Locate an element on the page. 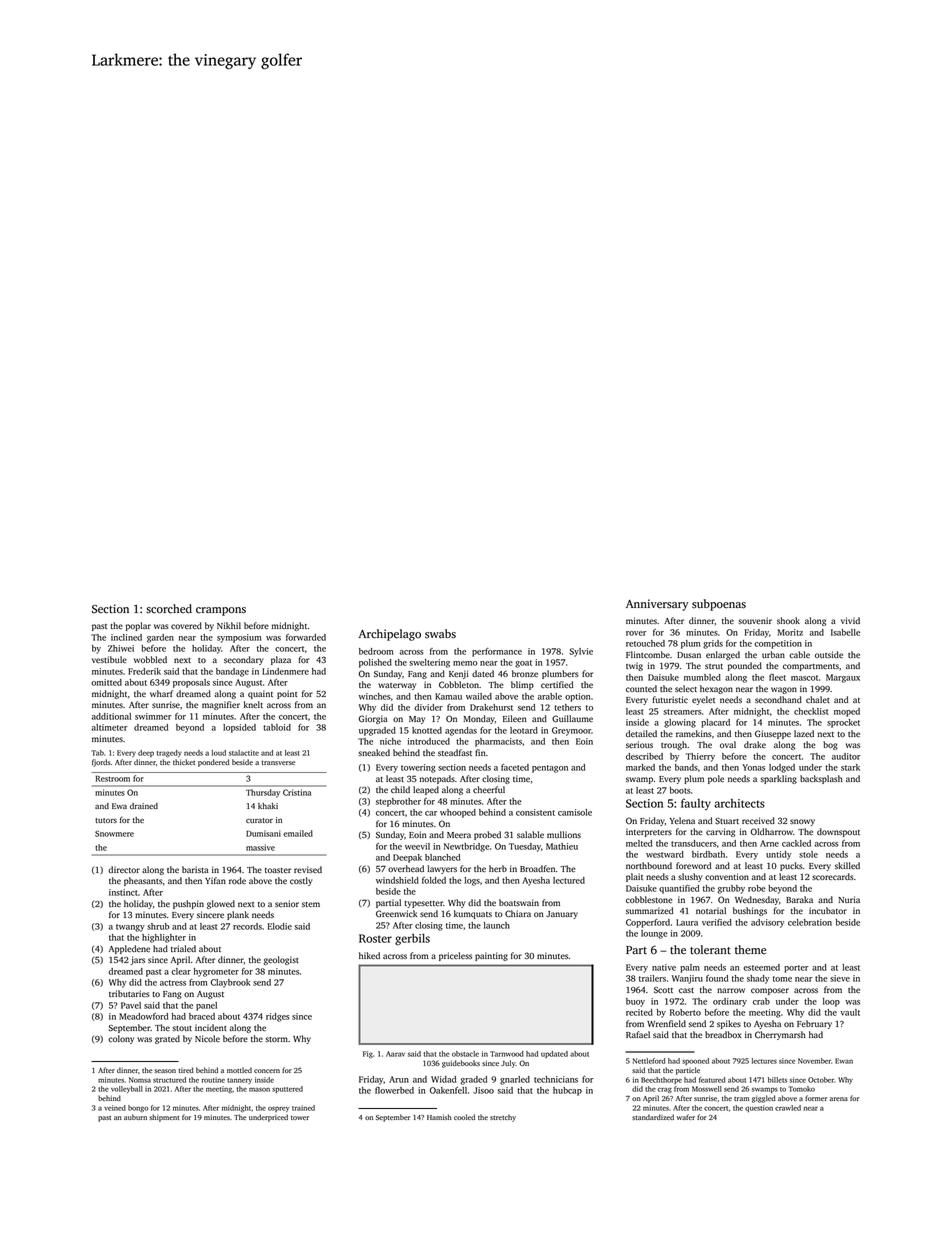 Image resolution: width=952 pixels, height=1233 pixels. crampons is located at coordinates (221, 611).
